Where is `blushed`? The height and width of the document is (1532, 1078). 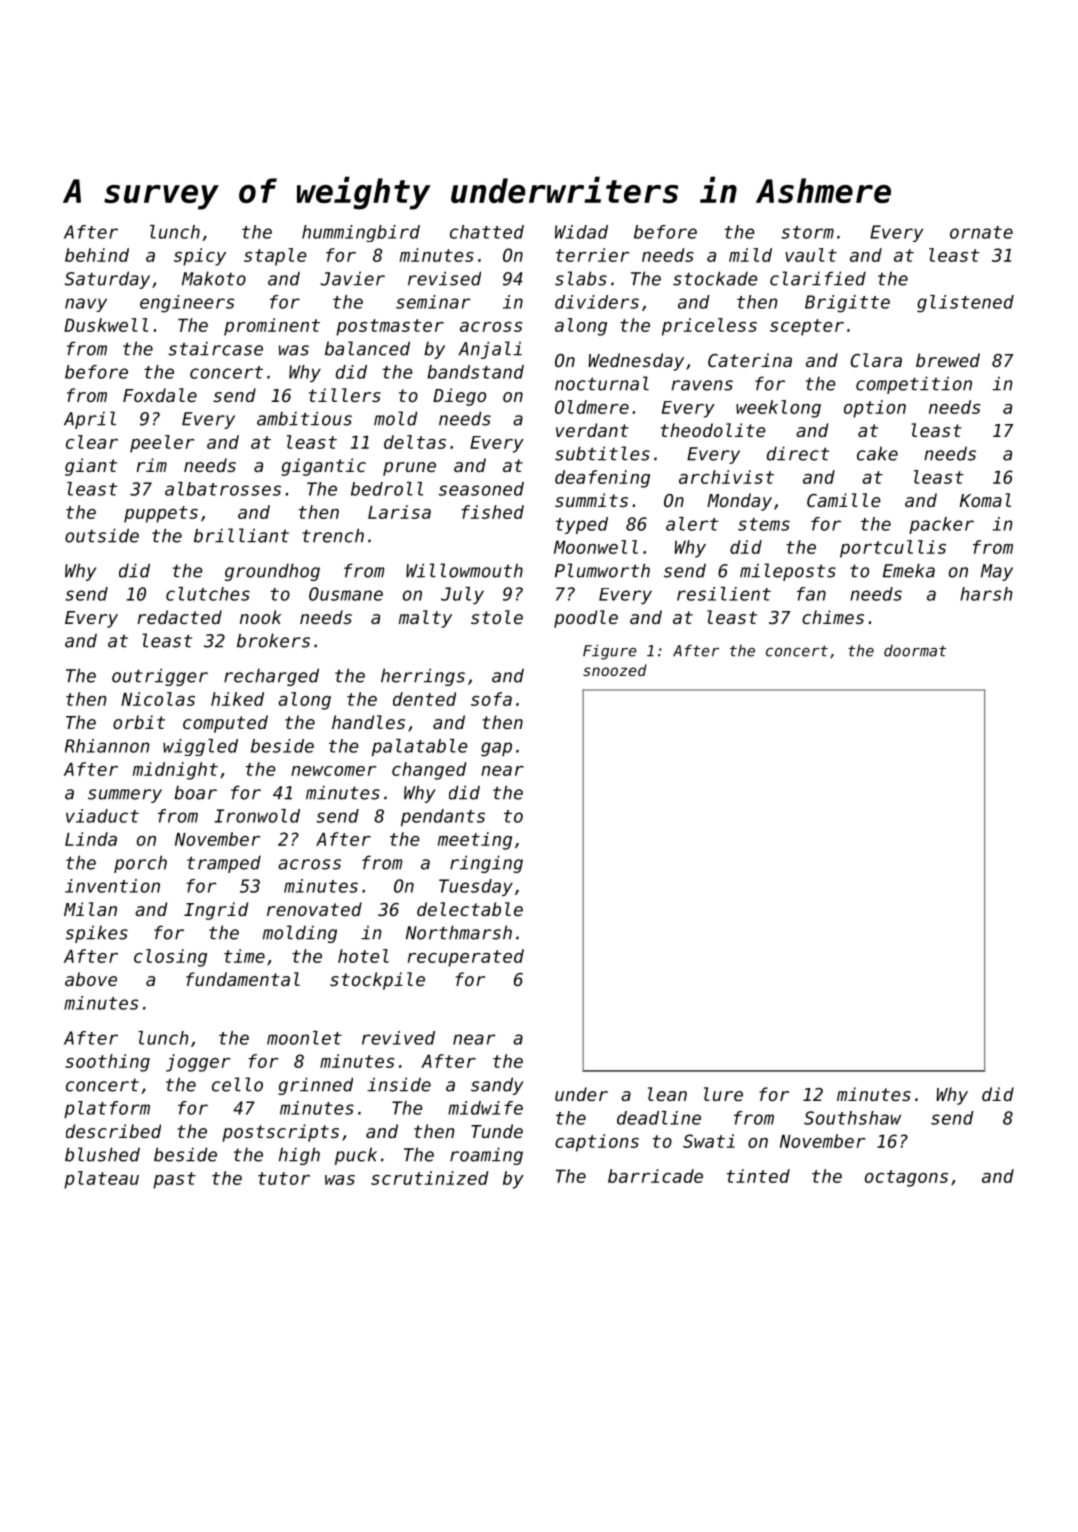 blushed is located at coordinates (102, 1154).
